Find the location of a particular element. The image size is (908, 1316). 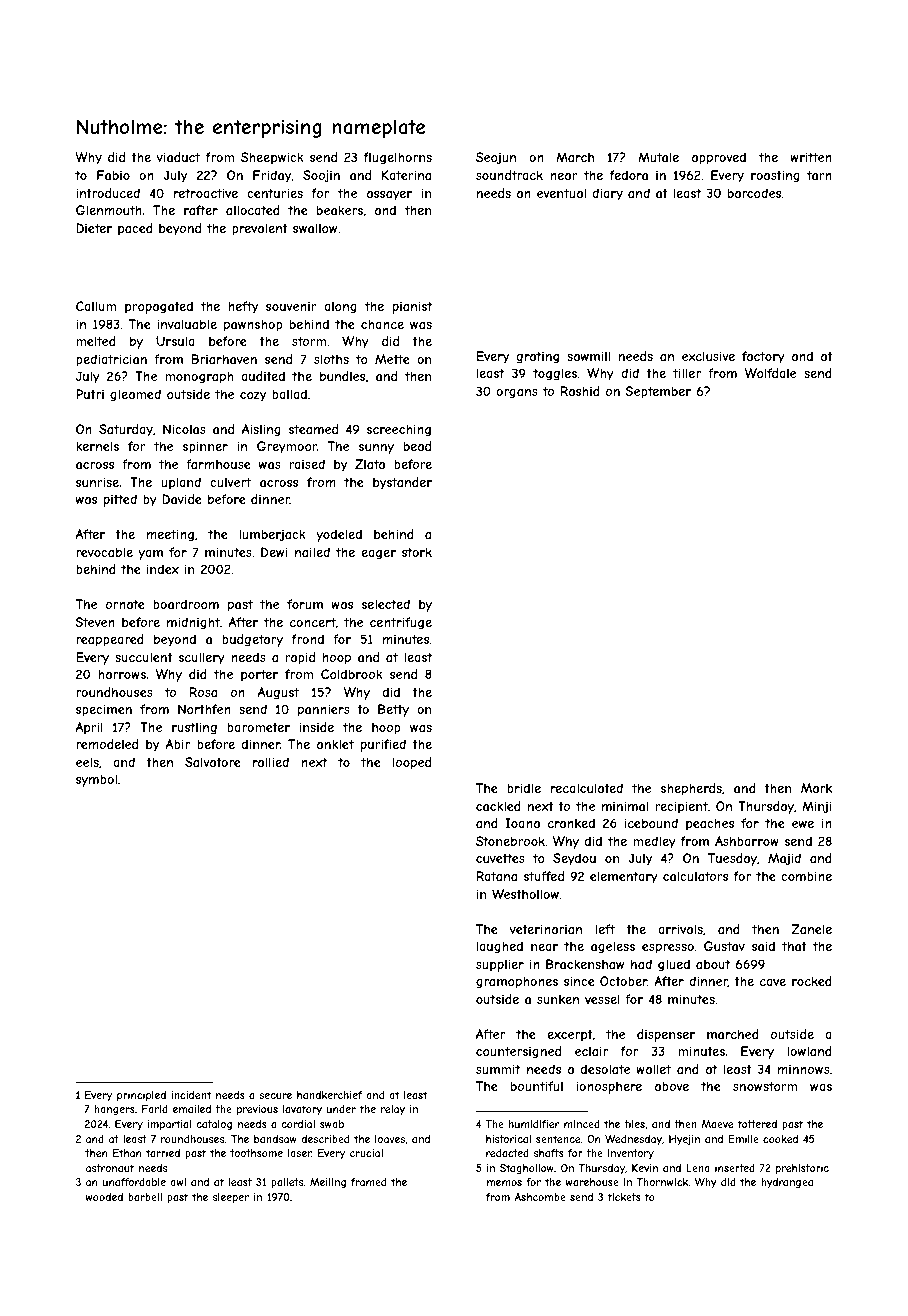

viaduct is located at coordinates (178, 157).
